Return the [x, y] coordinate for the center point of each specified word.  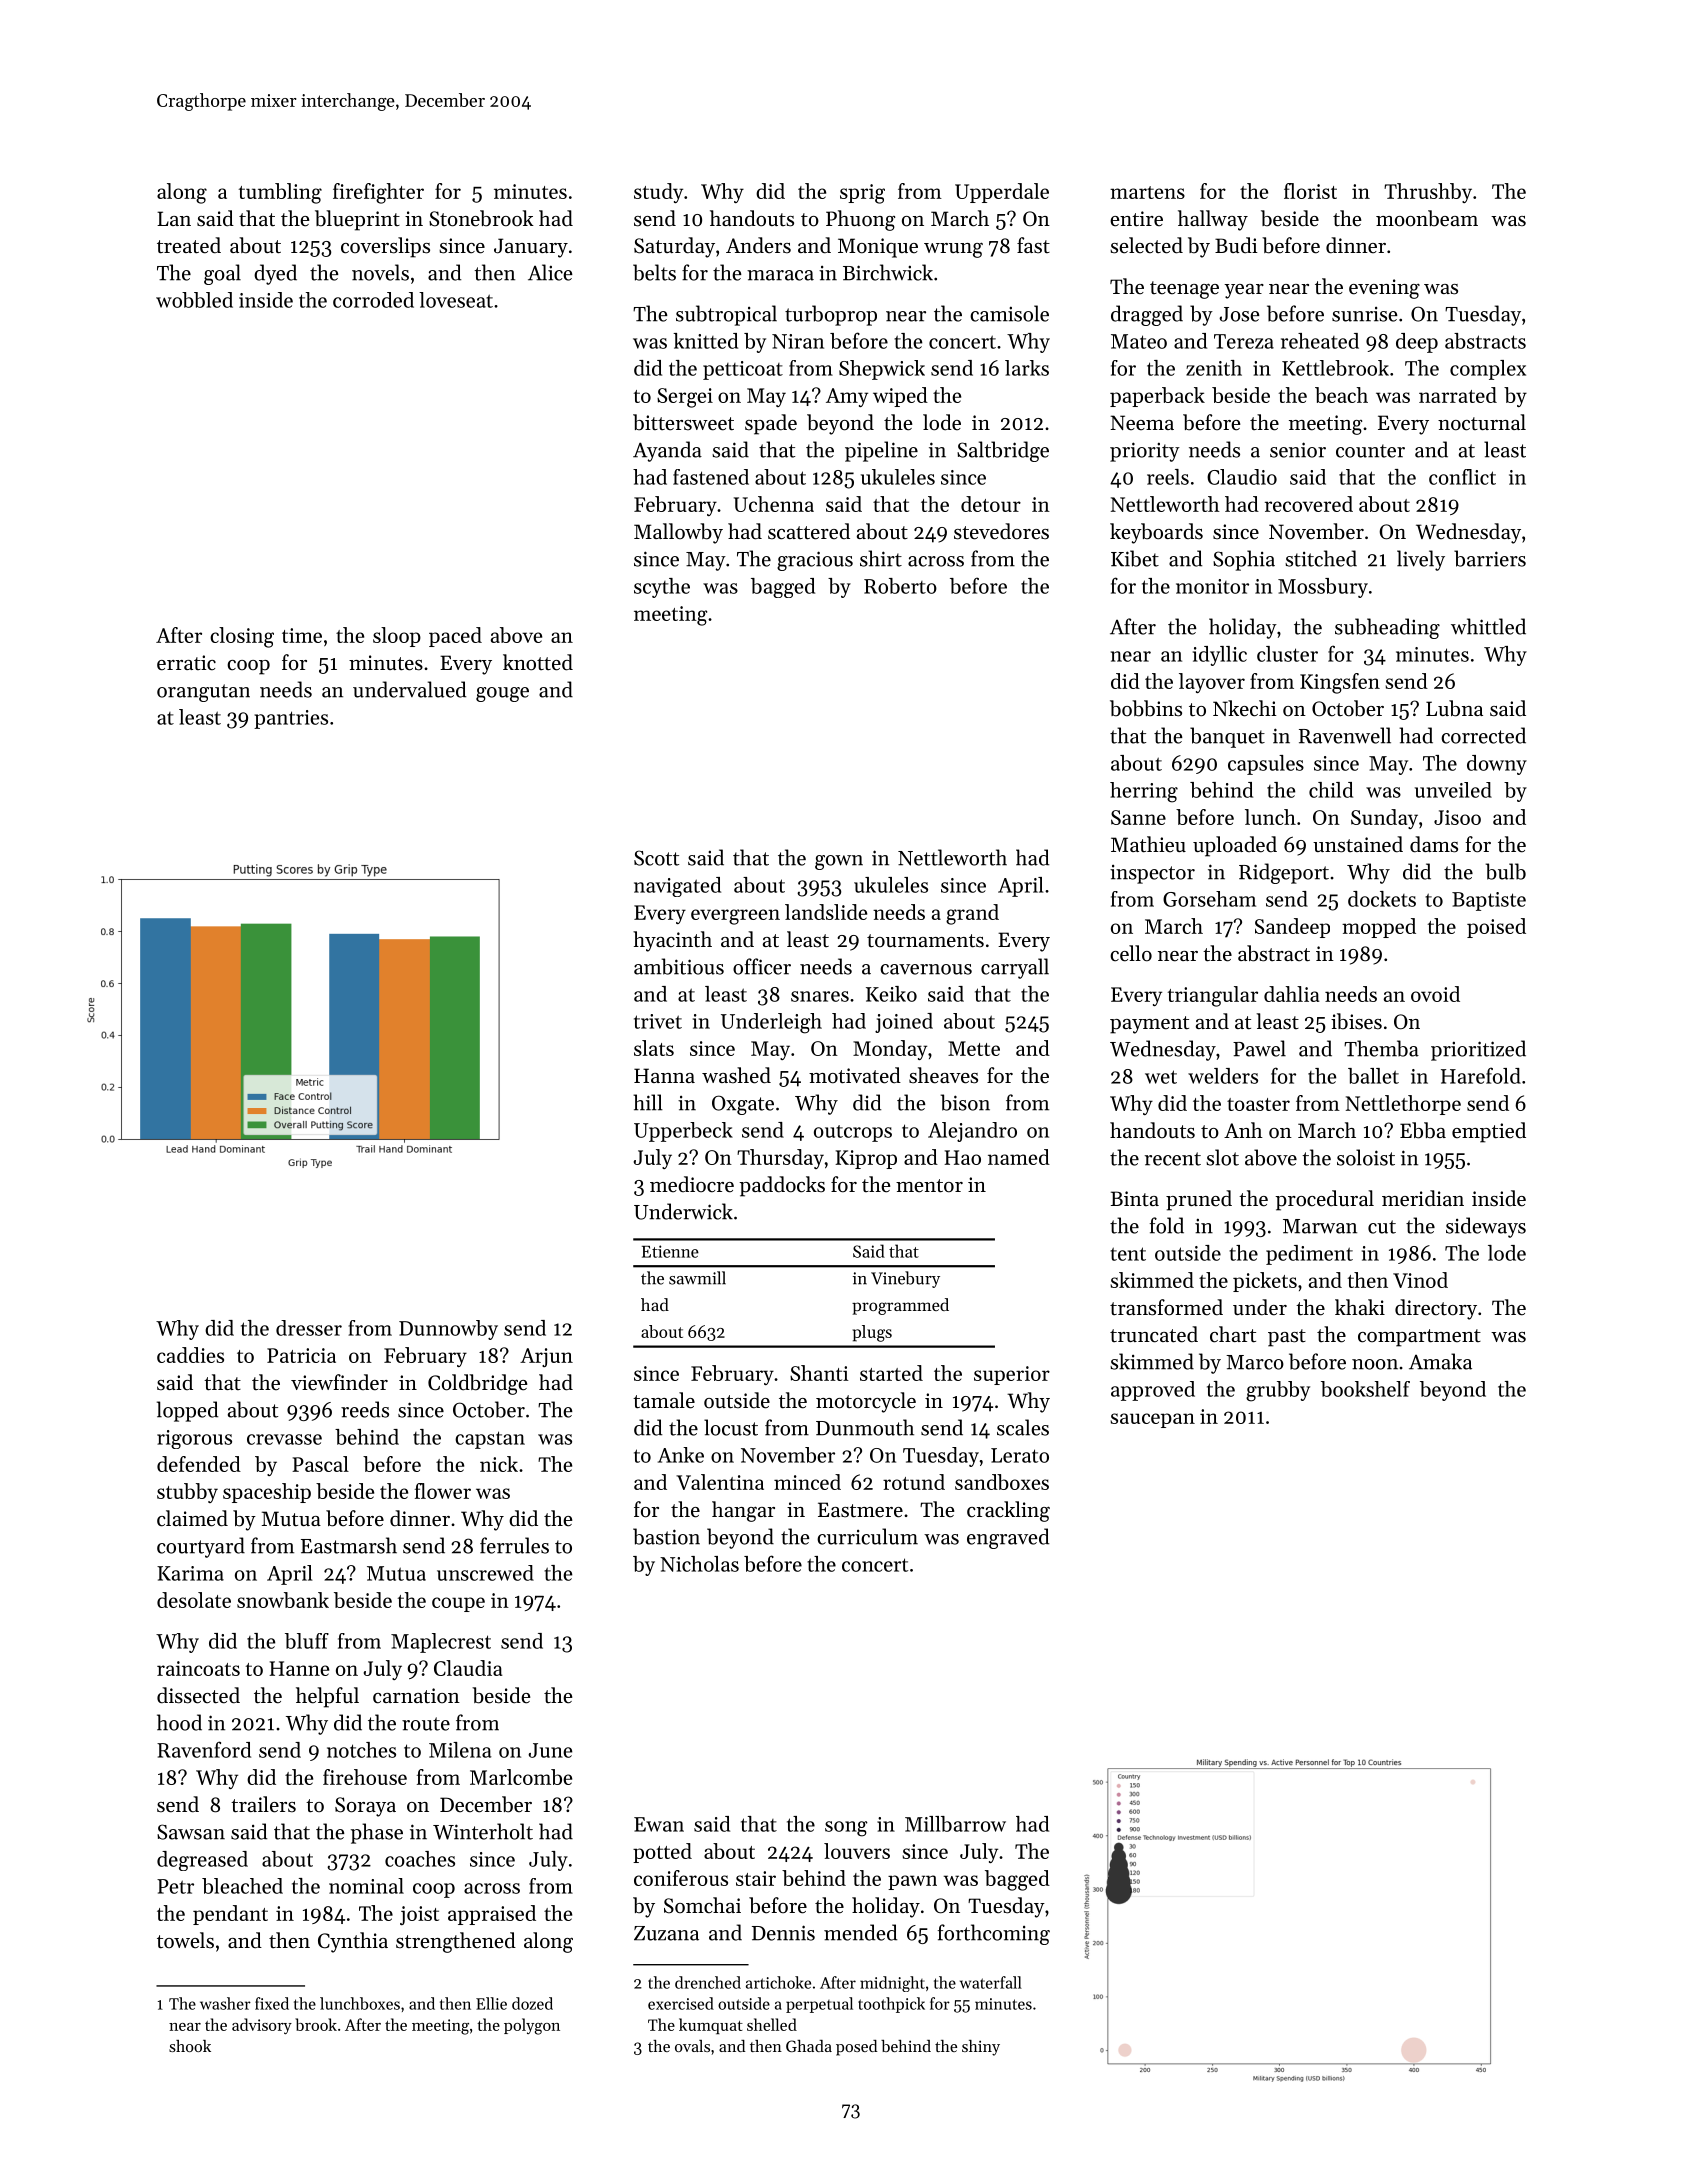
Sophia [1244, 560]
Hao [962, 1157]
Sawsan [191, 1832]
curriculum [867, 1536]
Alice [550, 272]
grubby [1278, 1391]
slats [654, 1048]
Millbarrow [955, 1824]
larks [1027, 368]
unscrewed [485, 1573]
